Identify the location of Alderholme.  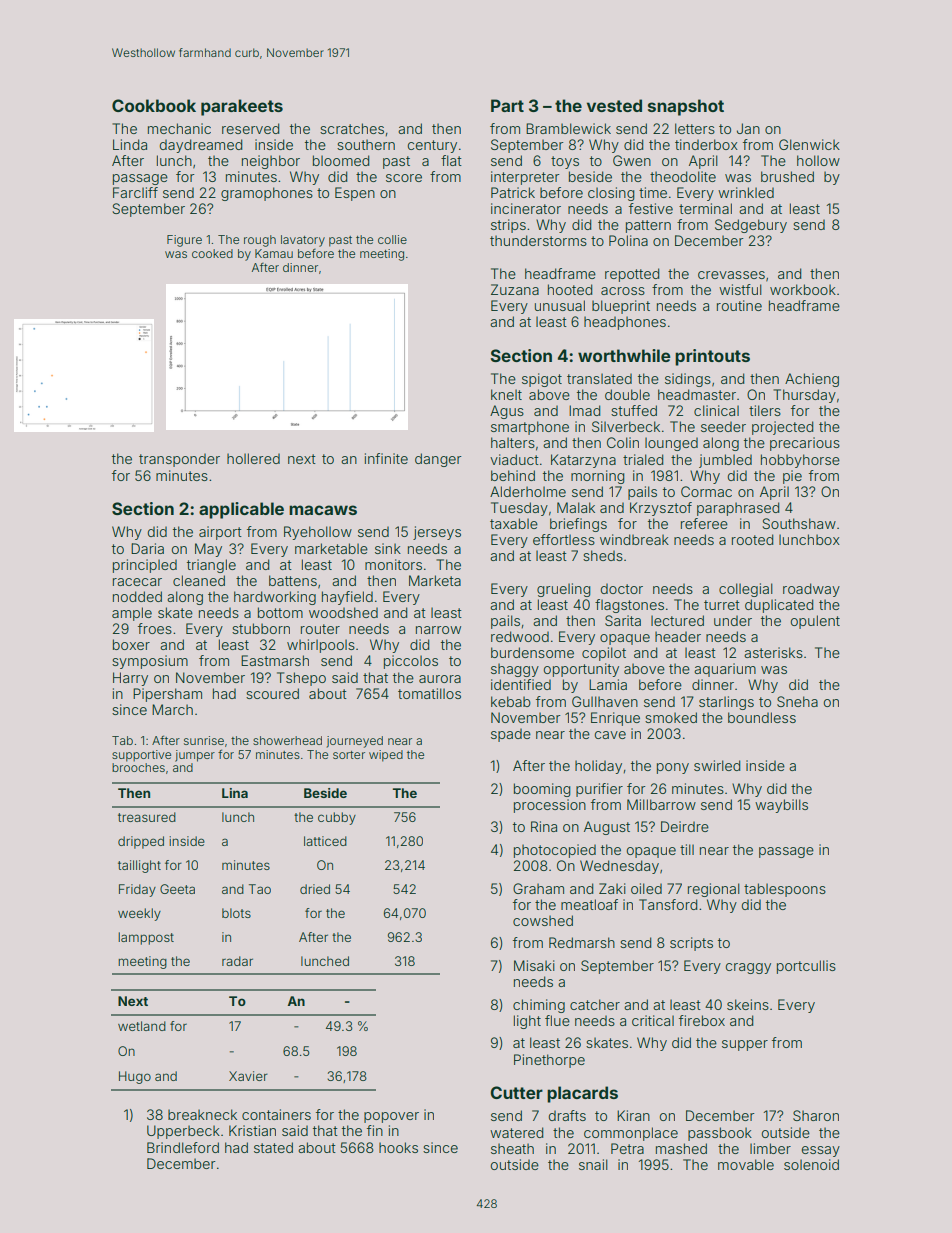
(528, 491).
